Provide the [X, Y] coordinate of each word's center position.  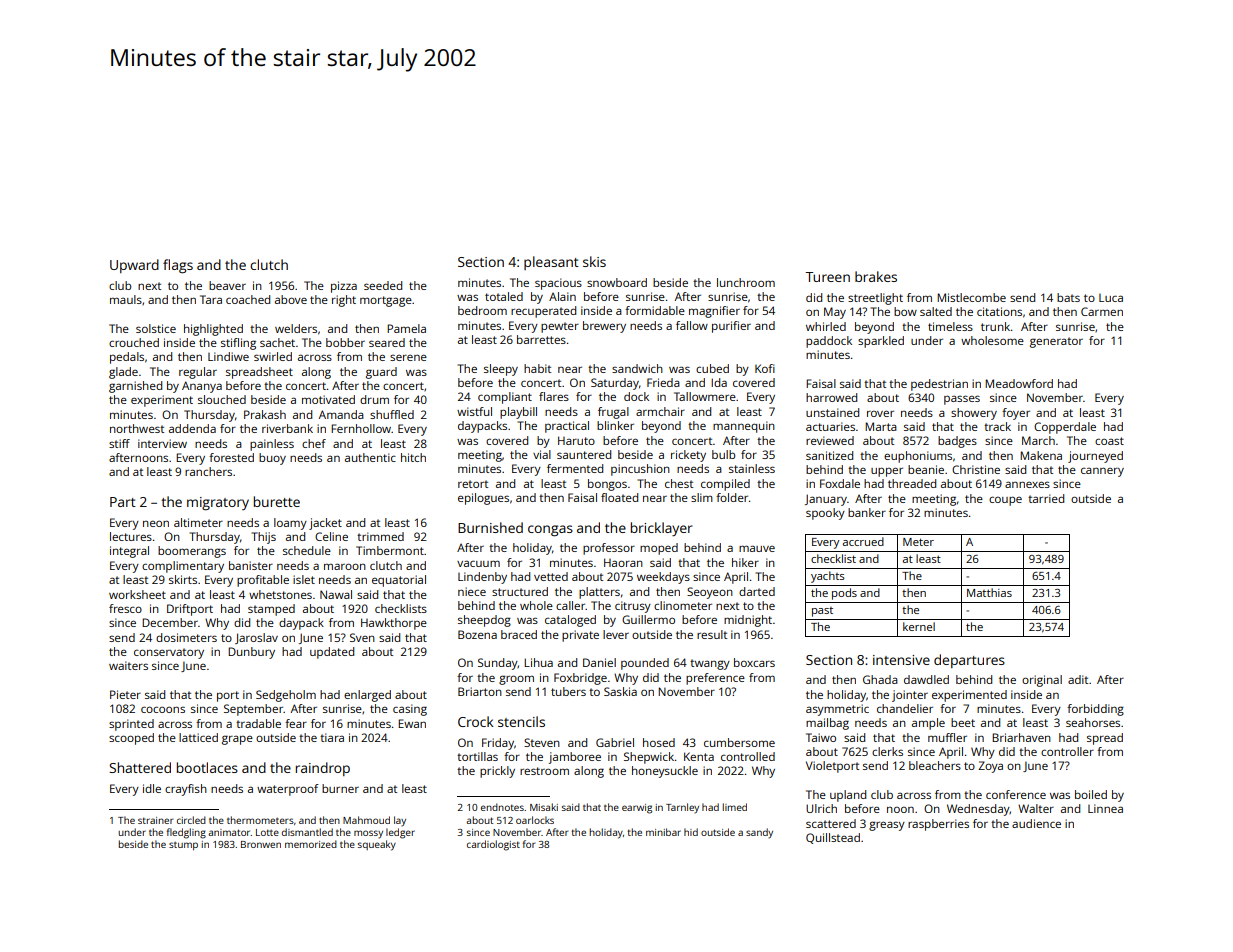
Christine [976, 469]
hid [691, 832]
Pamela [406, 328]
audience [1036, 823]
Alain [562, 296]
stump [183, 846]
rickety [688, 456]
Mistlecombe [971, 297]
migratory [218, 504]
